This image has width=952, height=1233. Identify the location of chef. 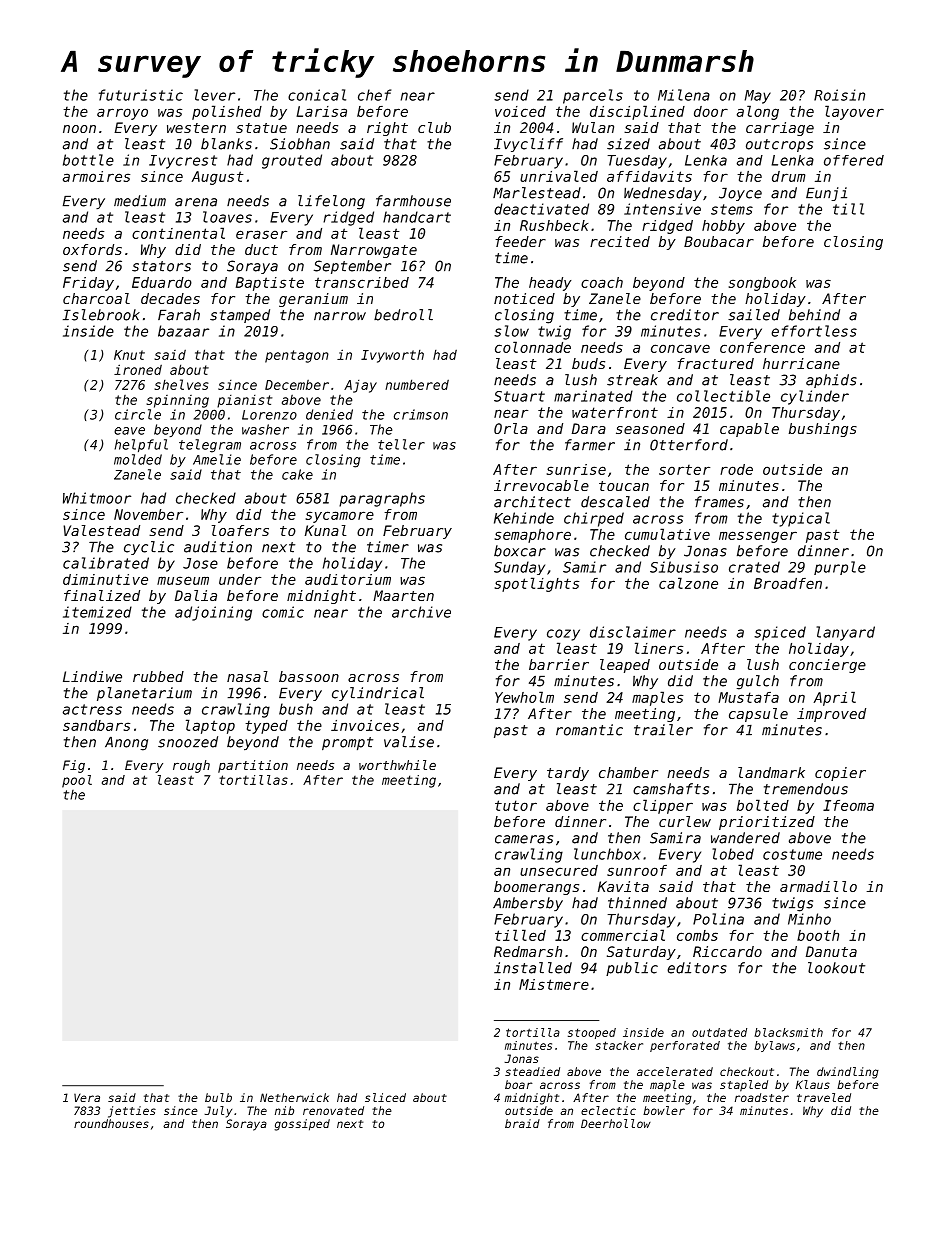
(374, 95).
